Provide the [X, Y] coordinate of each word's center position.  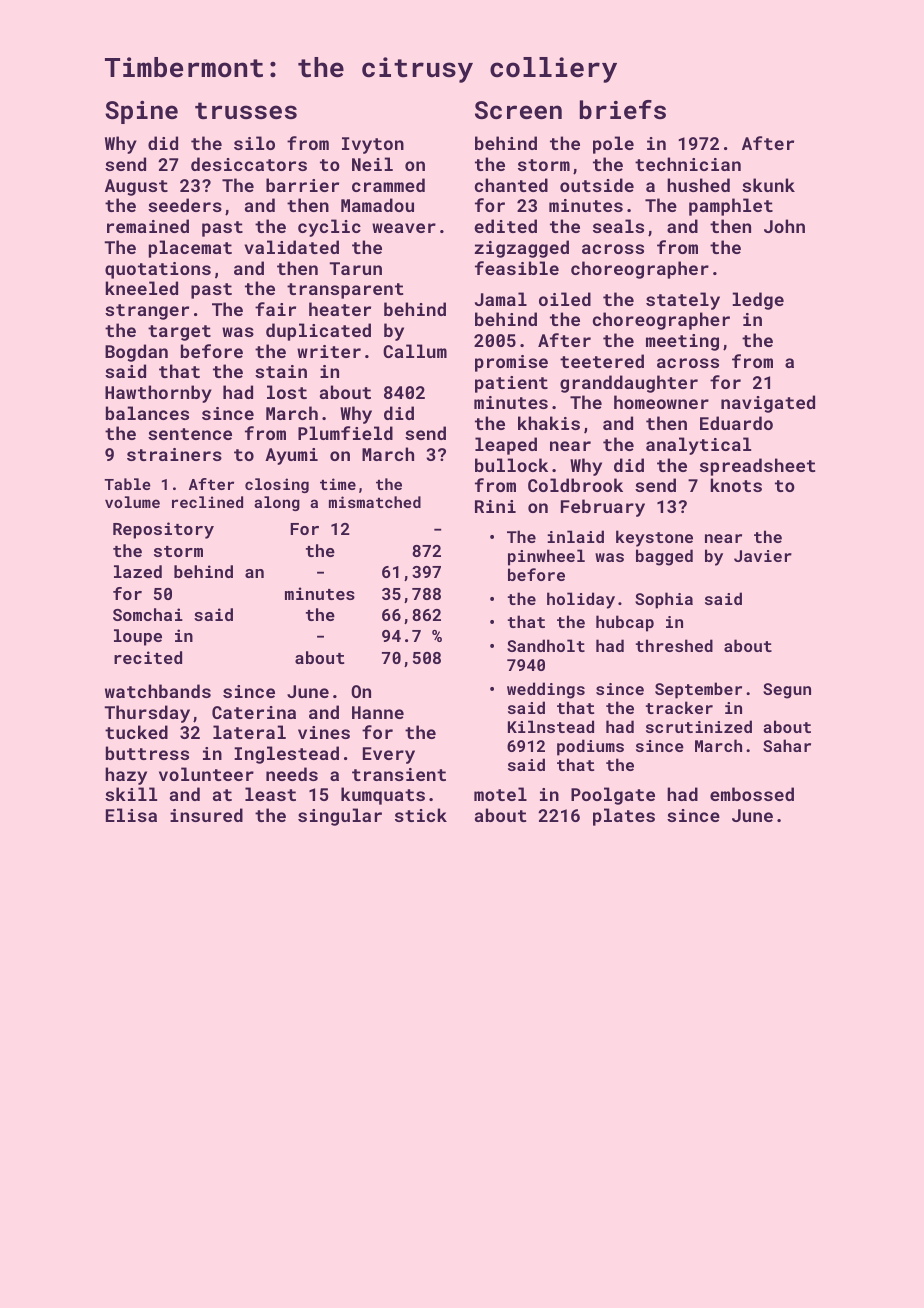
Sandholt [546, 645]
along [277, 503]
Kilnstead [551, 726]
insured [206, 815]
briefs [623, 109]
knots [736, 485]
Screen [518, 110]
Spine [141, 112]
